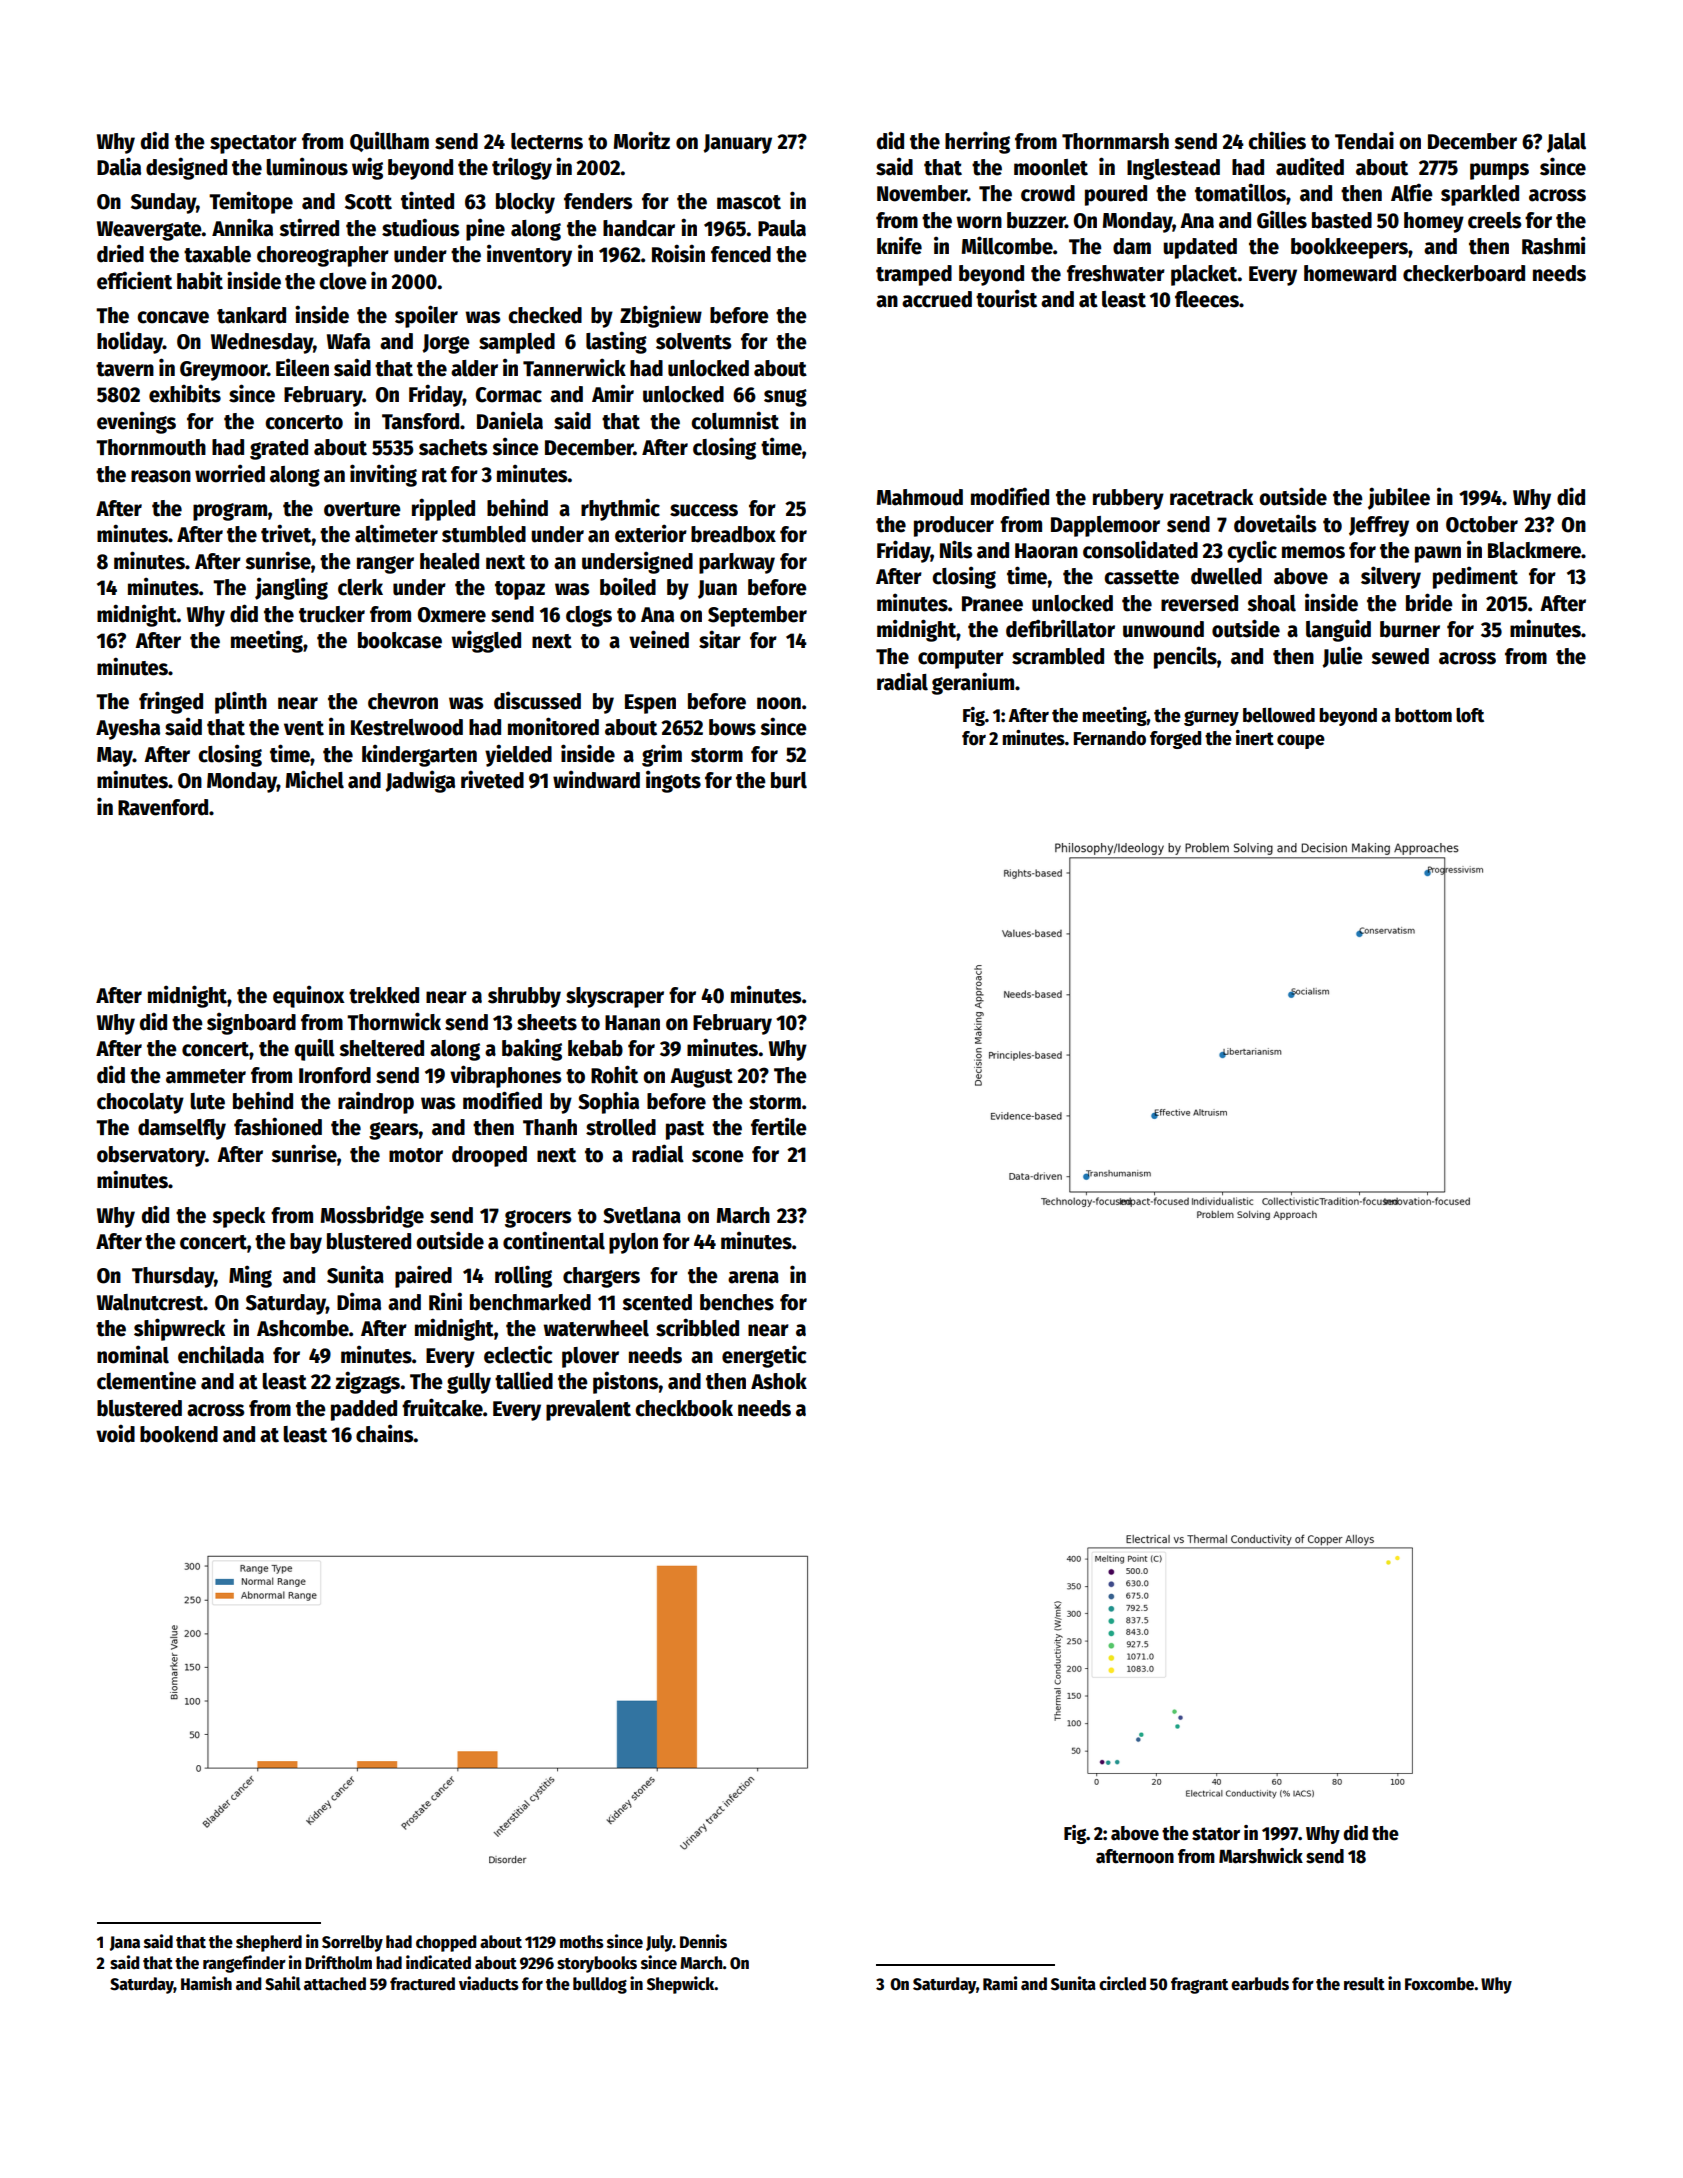  Describe the element at coordinates (524, 997) in the page. I see `shrubby` at that location.
